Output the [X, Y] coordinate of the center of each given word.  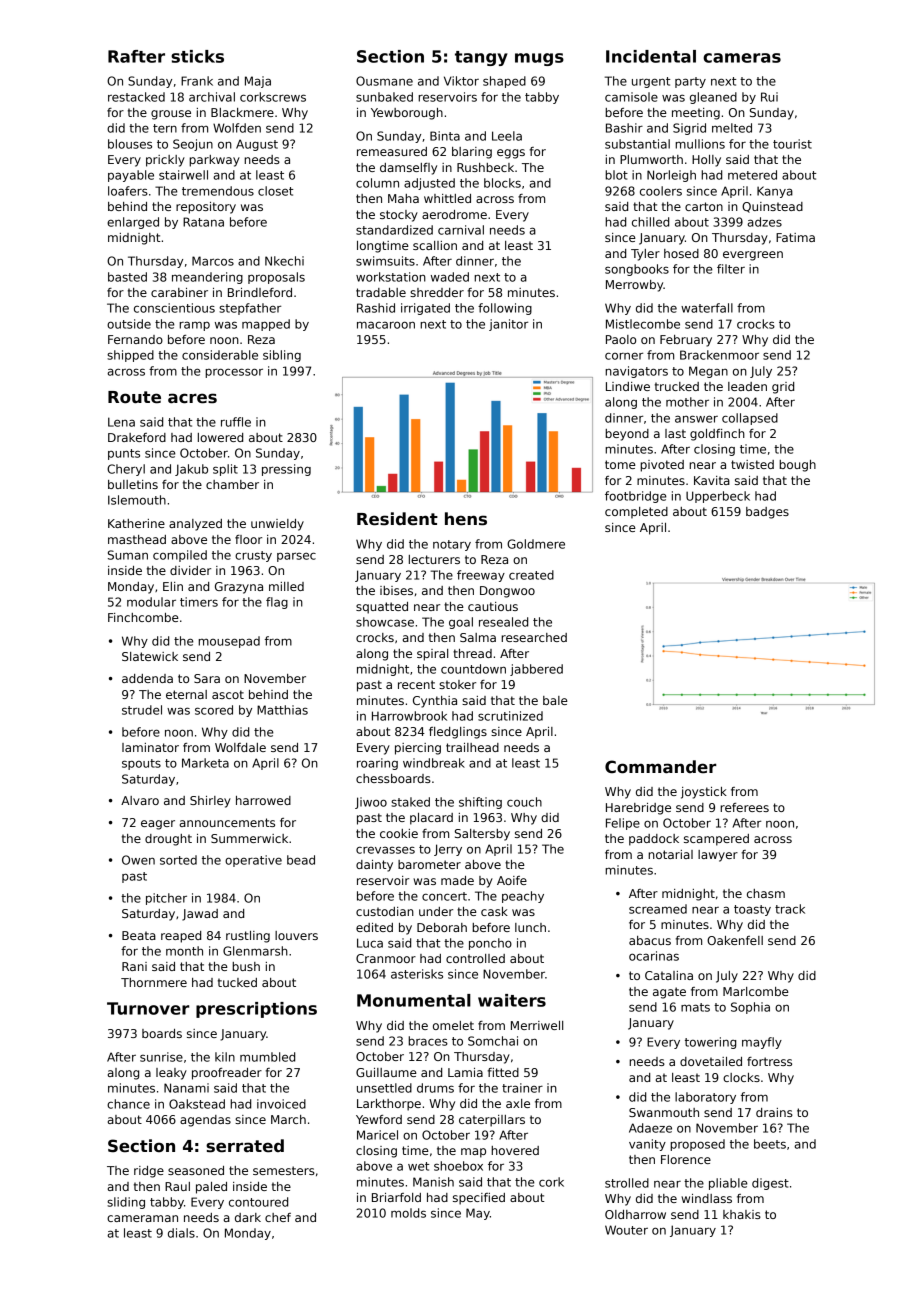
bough [797, 466]
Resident [397, 519]
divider [190, 570]
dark [248, 1217]
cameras [742, 58]
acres [192, 398]
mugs [539, 59]
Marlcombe [756, 991]
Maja [258, 82]
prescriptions [256, 1010]
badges [767, 513]
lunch [530, 927]
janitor [508, 325]
